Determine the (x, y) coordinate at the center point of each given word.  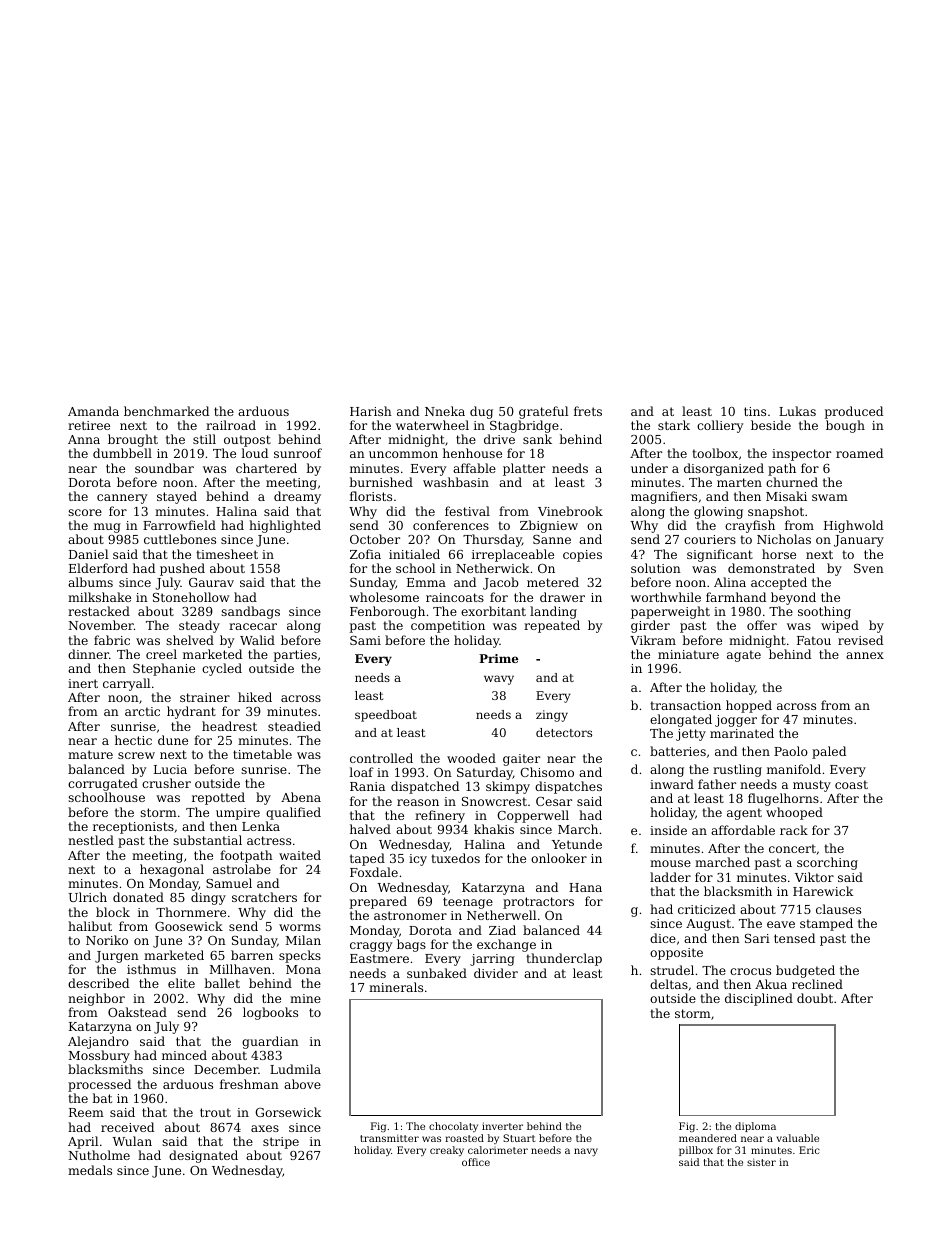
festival (467, 511)
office (476, 1162)
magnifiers (664, 497)
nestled (91, 840)
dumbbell (122, 453)
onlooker (559, 858)
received (127, 1127)
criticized (707, 909)
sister (761, 1162)
